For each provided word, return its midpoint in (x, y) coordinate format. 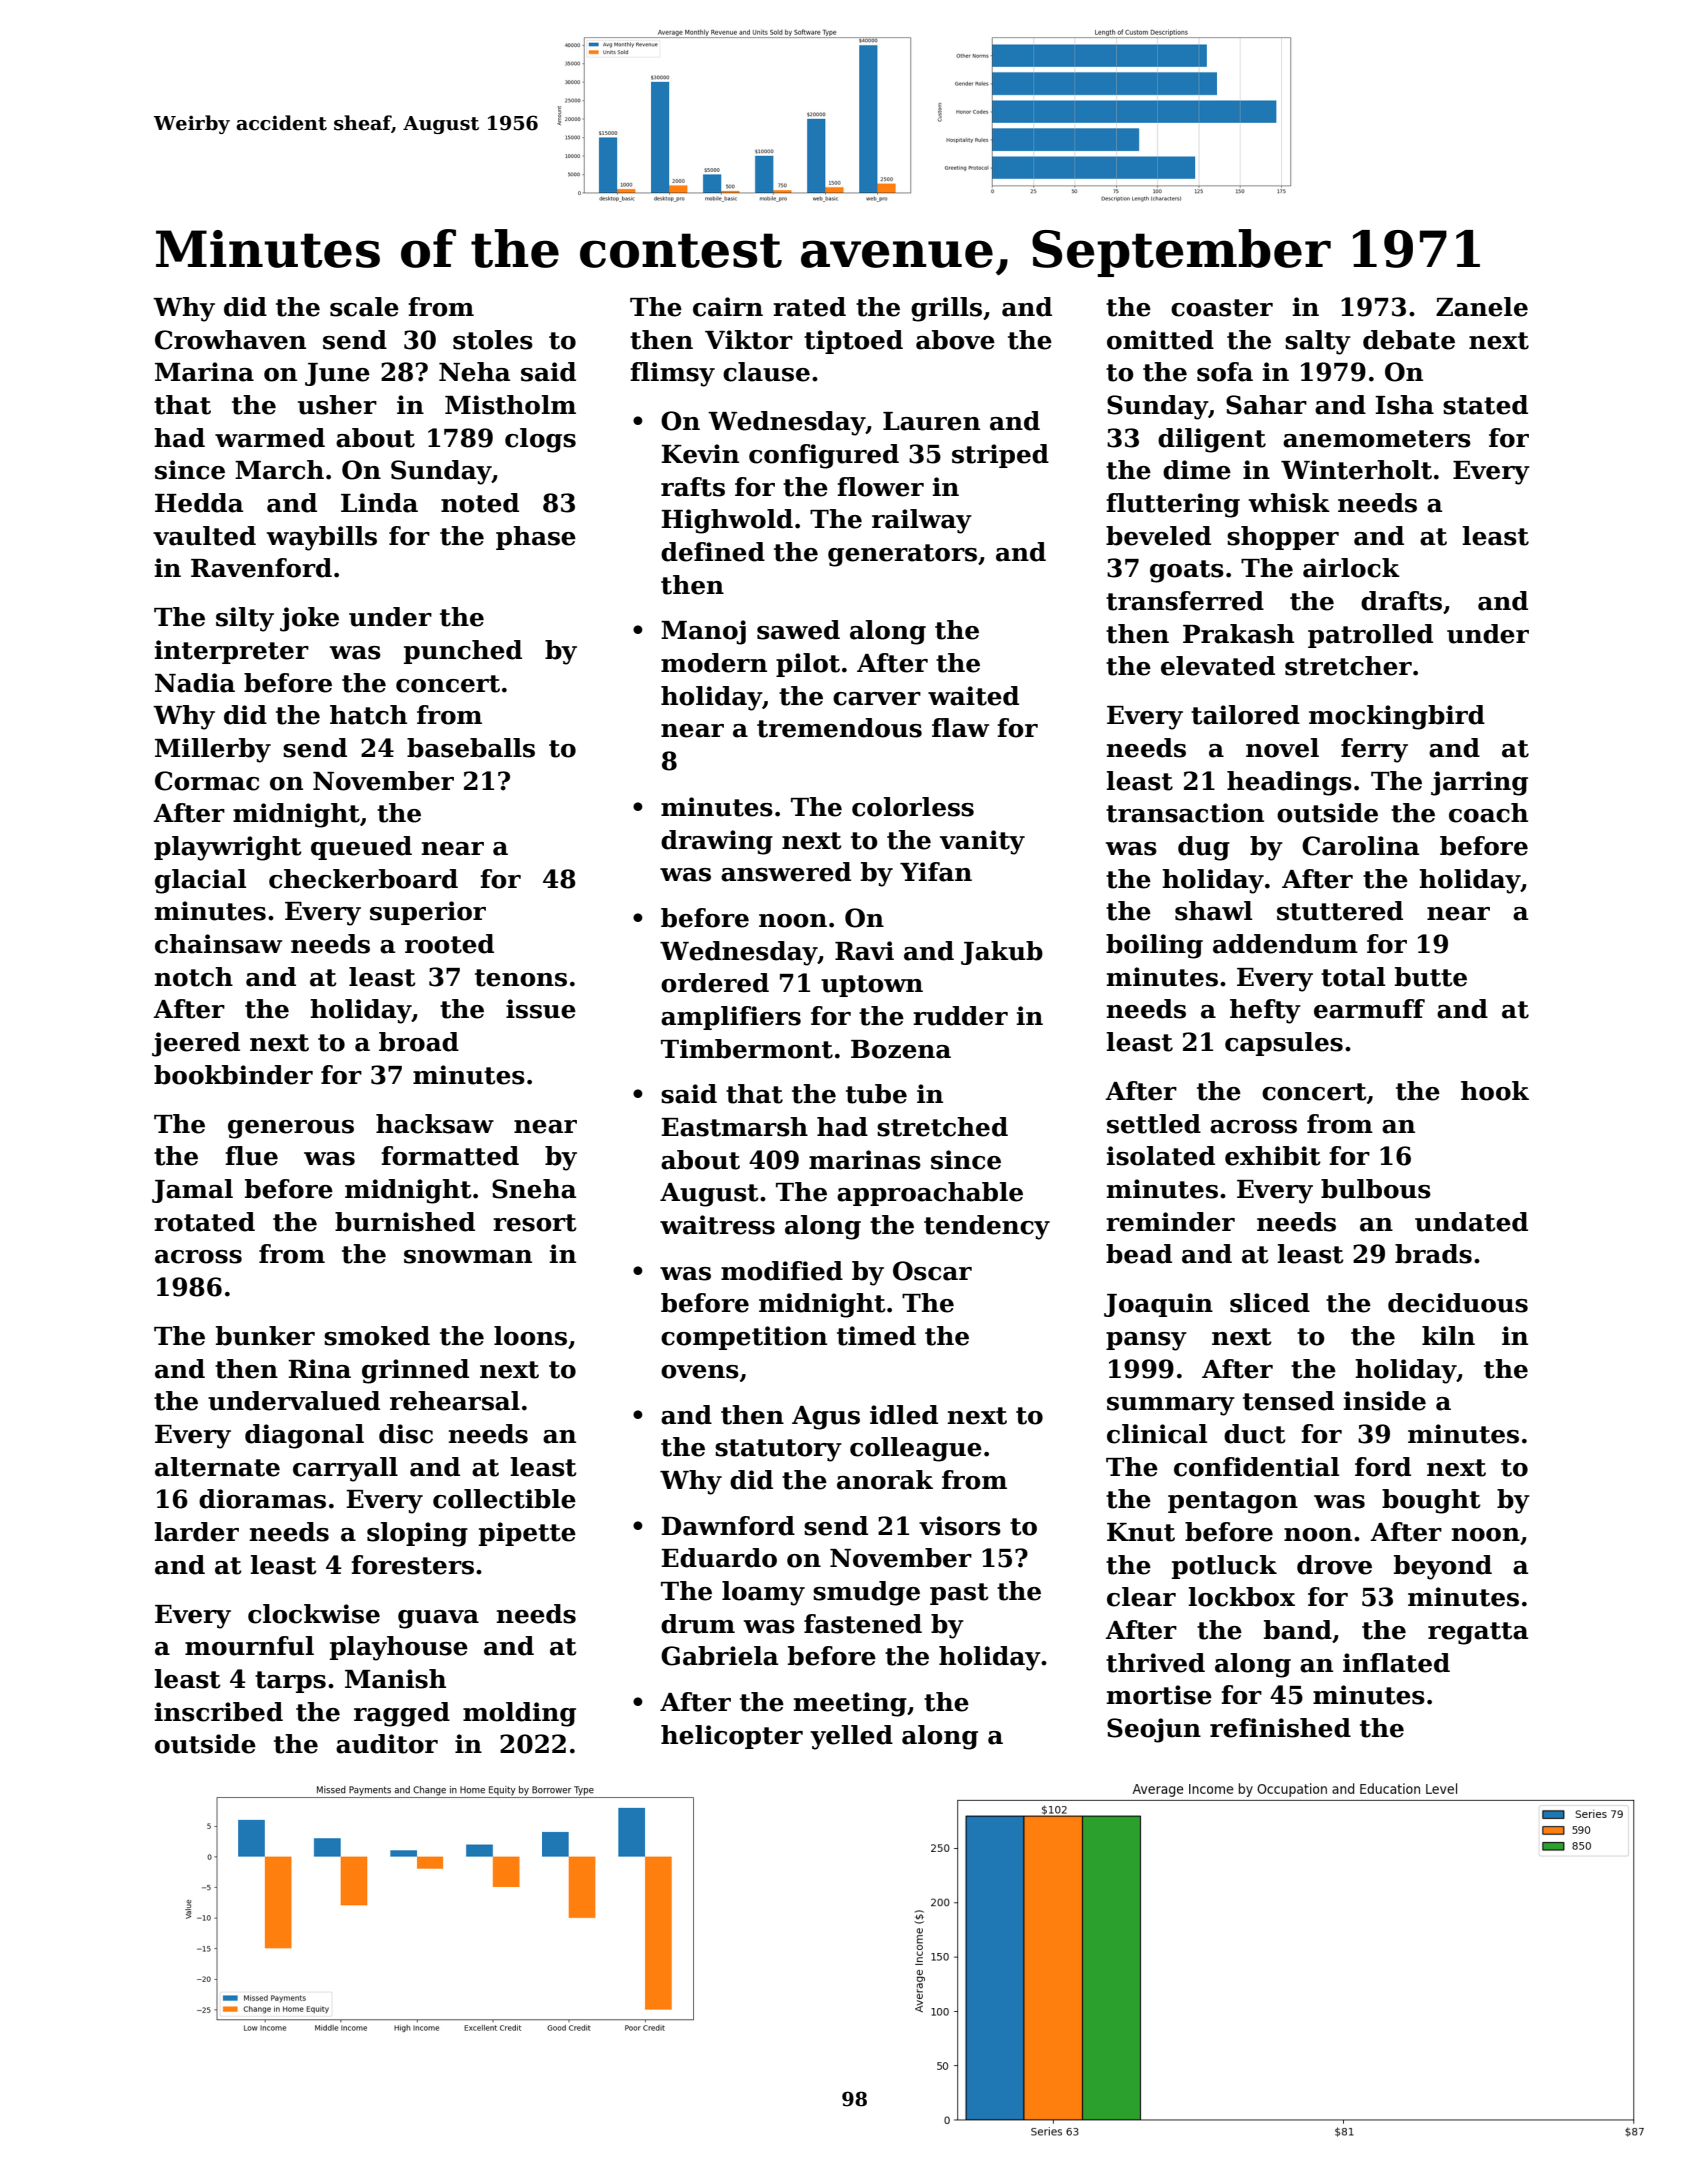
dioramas (262, 1499)
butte (1431, 977)
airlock (1351, 568)
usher (337, 405)
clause (766, 372)
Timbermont (747, 1049)
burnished (405, 1222)
